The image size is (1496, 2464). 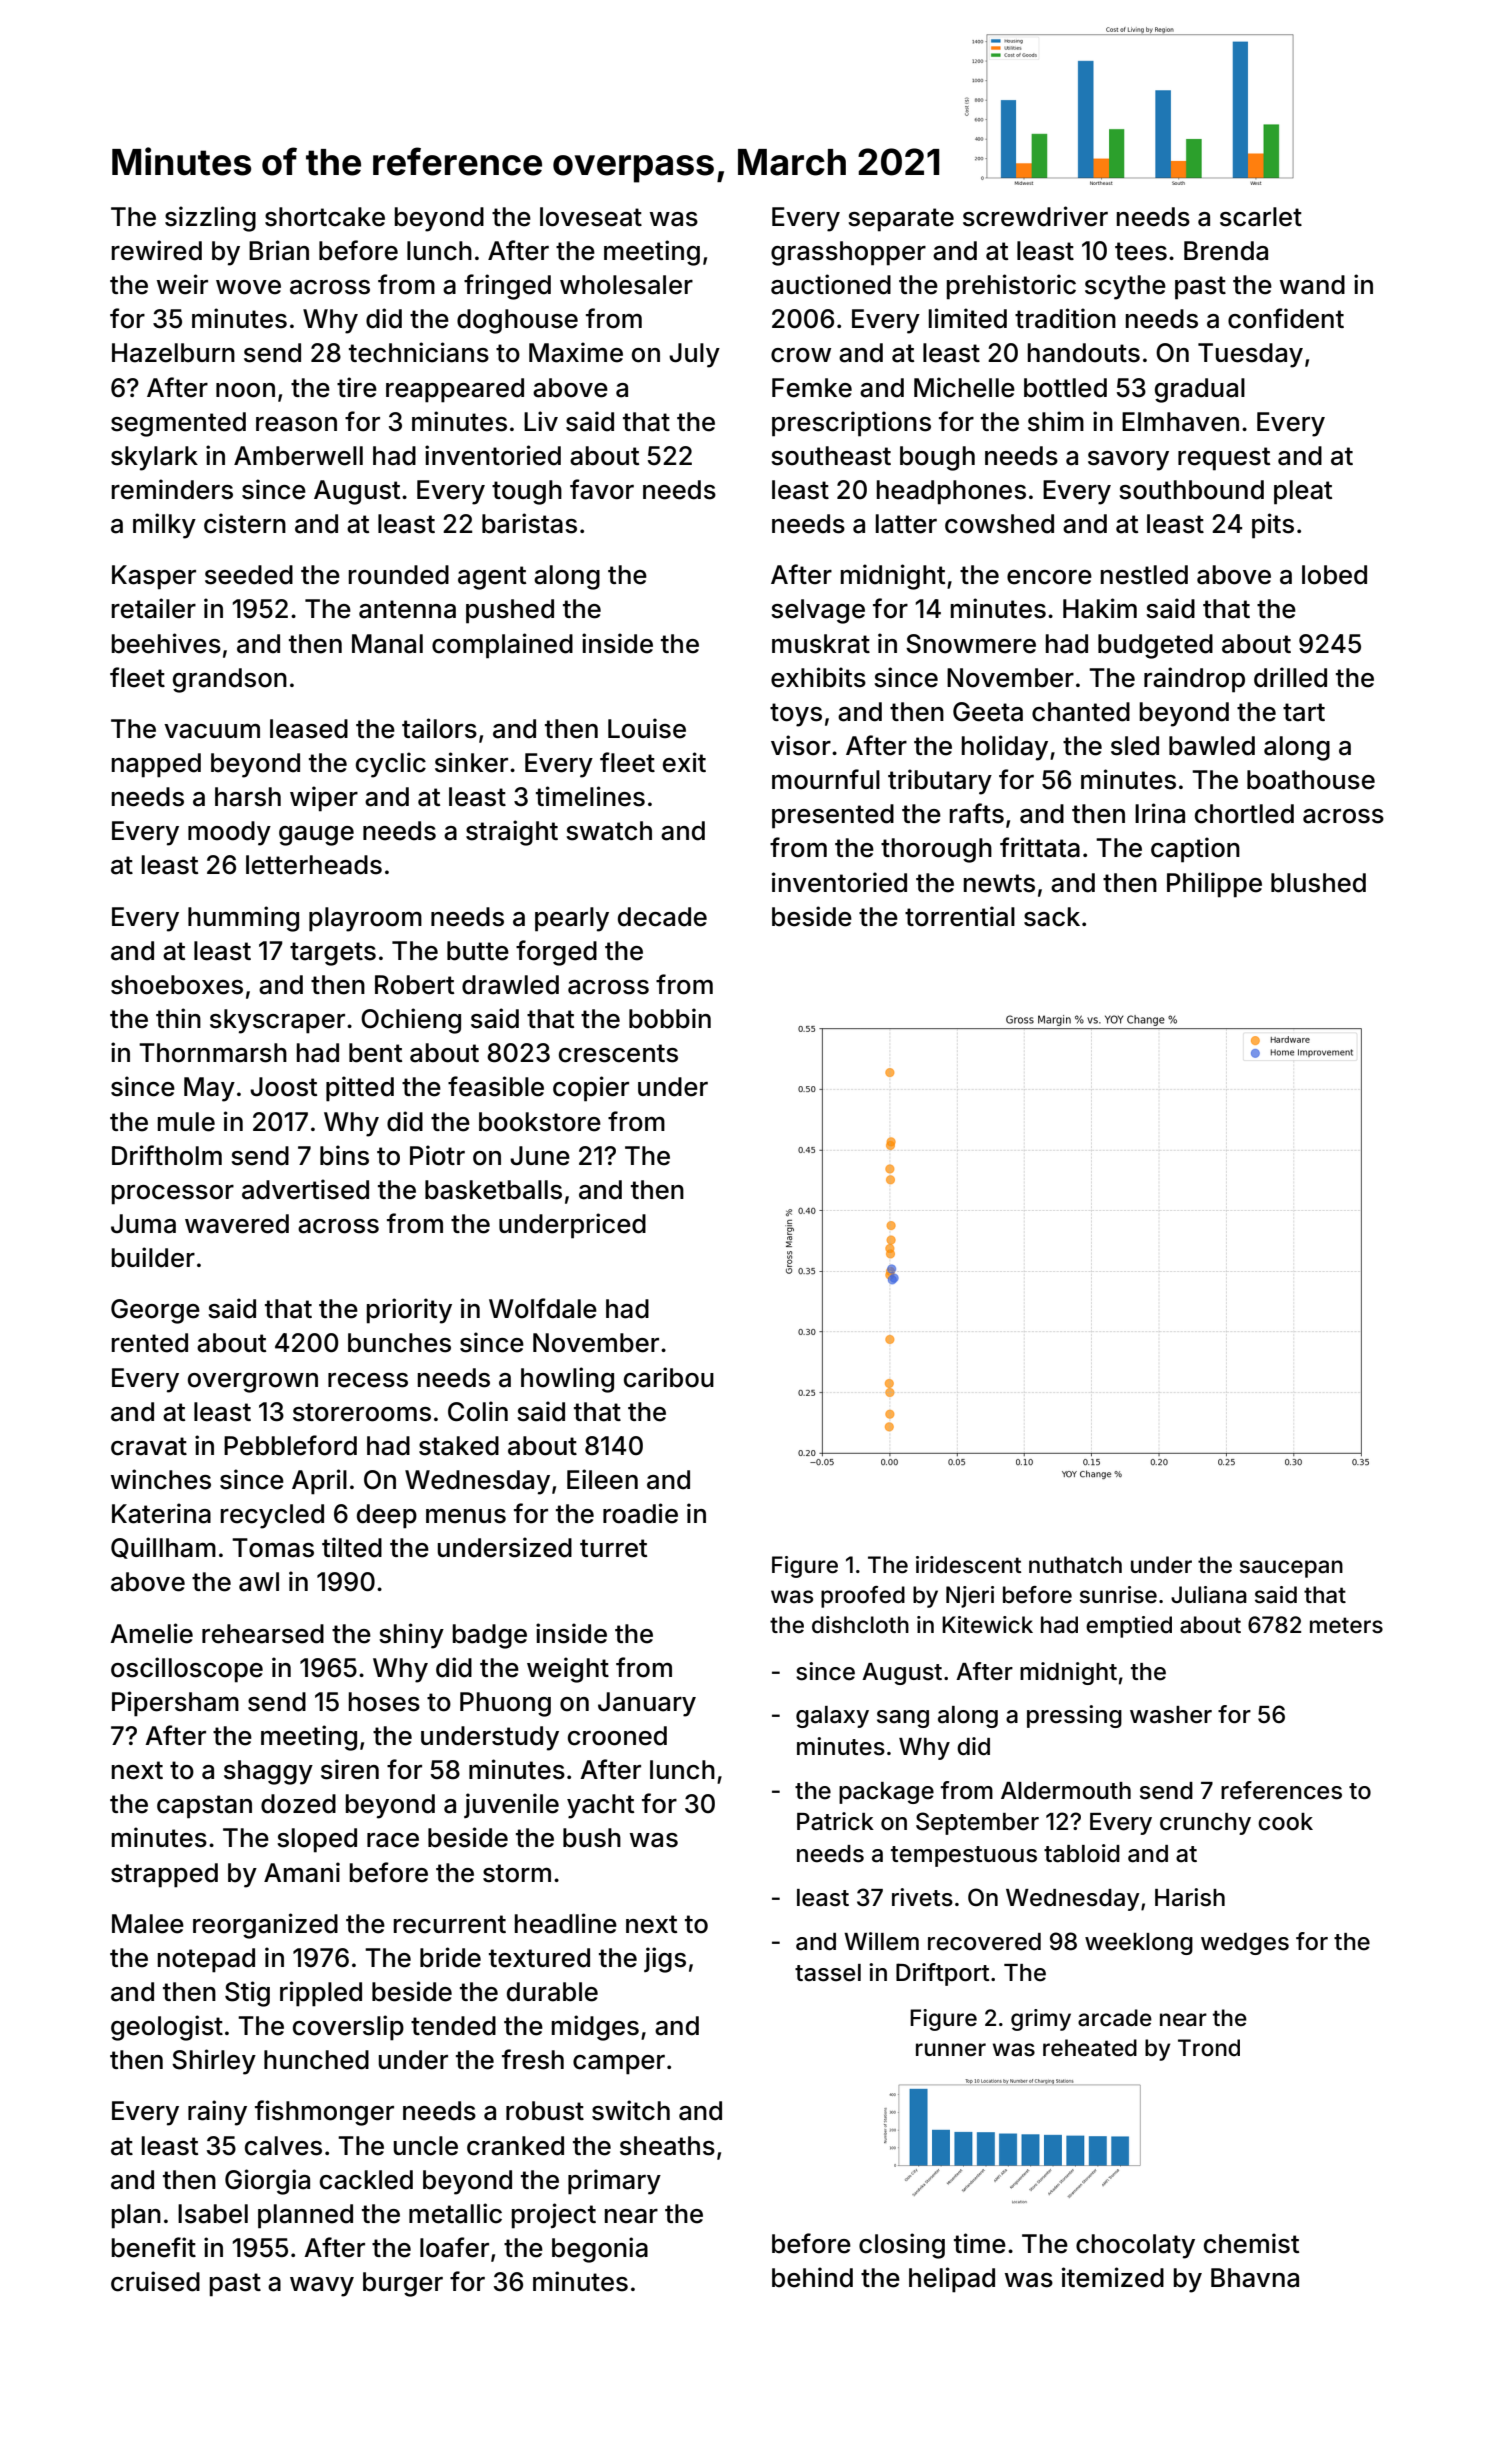 What do you see at coordinates (600, 2250) in the page?
I see `begonia` at bounding box center [600, 2250].
